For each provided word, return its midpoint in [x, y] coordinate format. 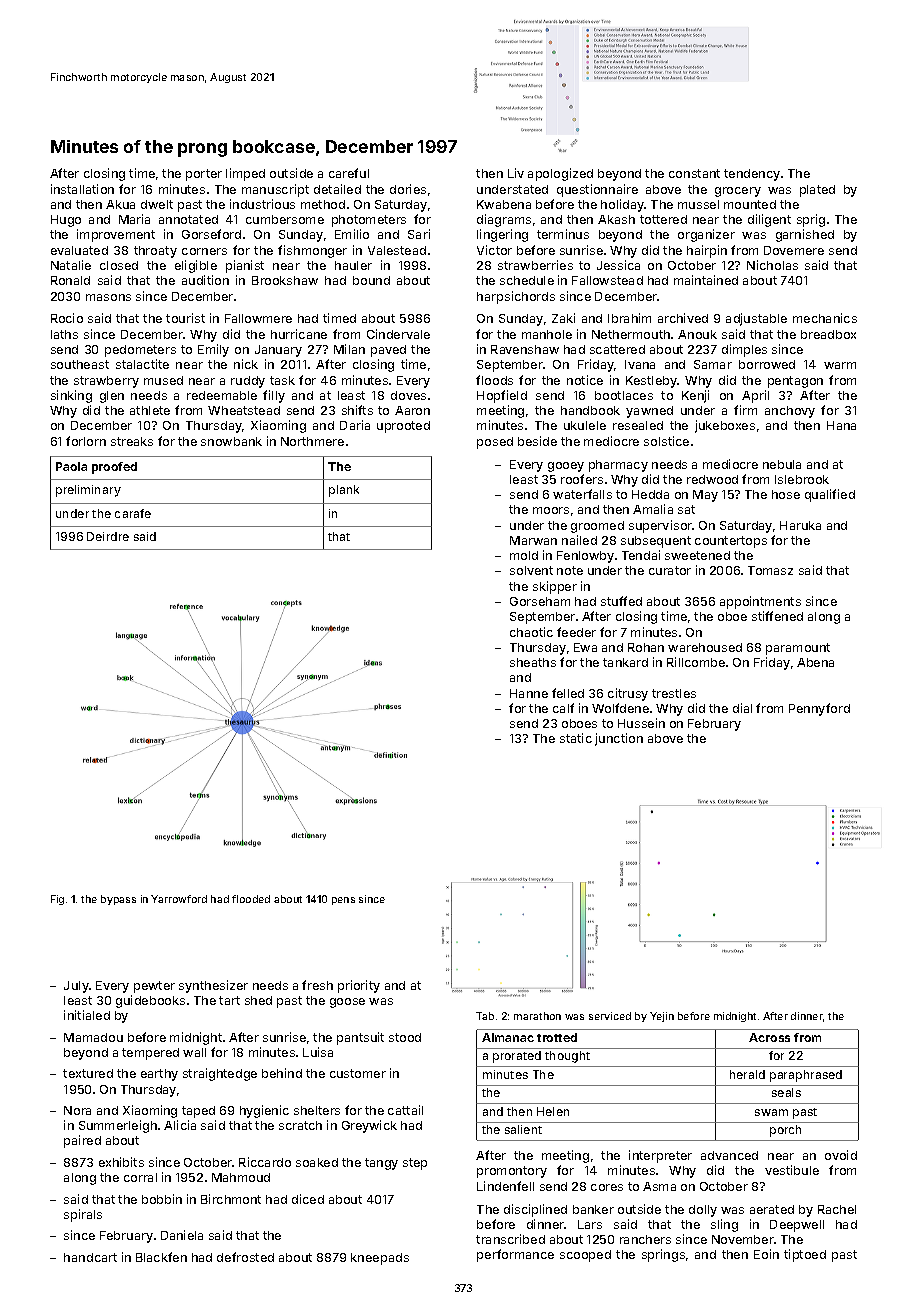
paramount [798, 649]
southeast [80, 364]
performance [515, 1255]
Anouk [697, 334]
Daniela [182, 1235]
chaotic [531, 632]
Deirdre [108, 536]
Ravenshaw [525, 349]
